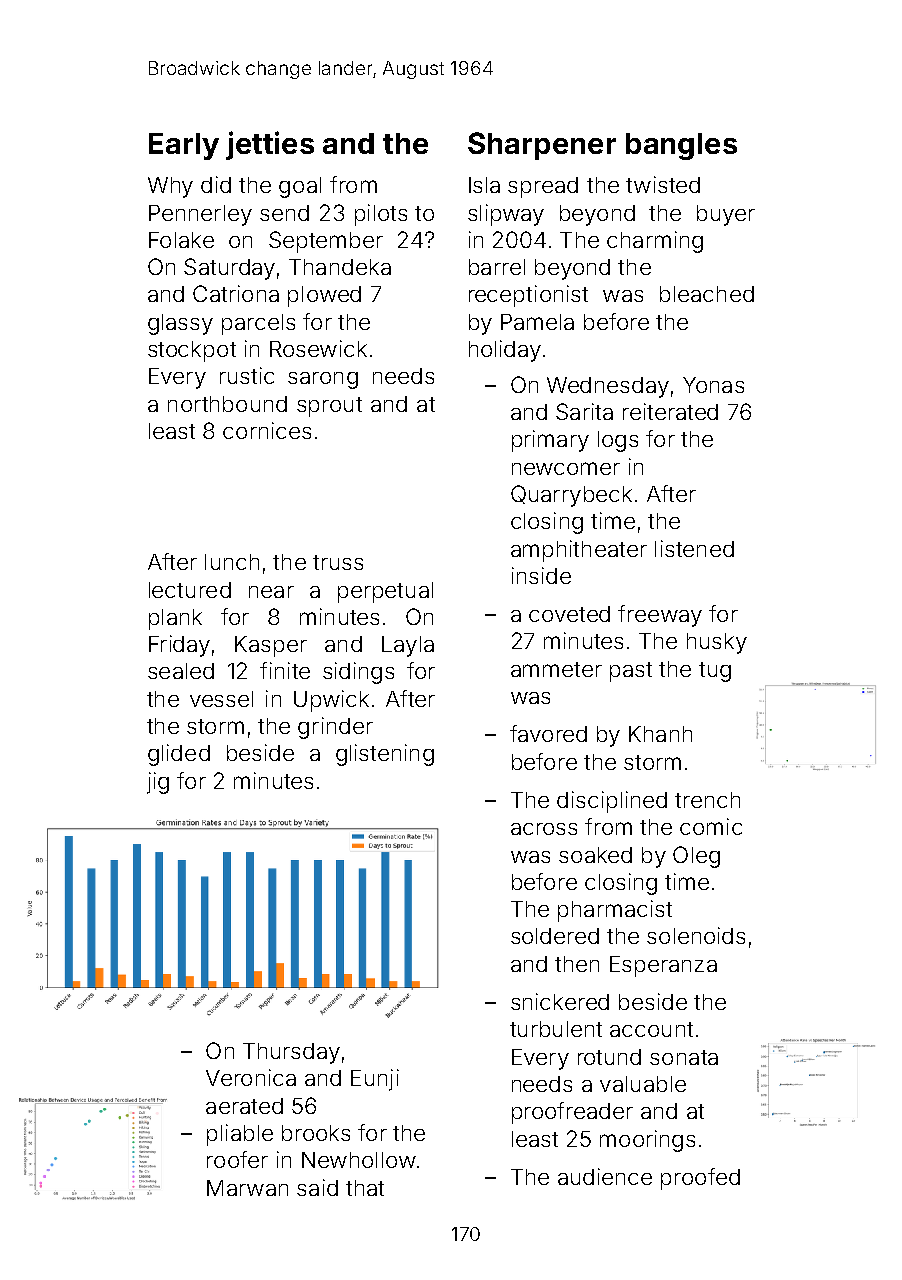 This document has height=1280, width=902. What do you see at coordinates (236, 293) in the document?
I see `Catriona` at bounding box center [236, 293].
